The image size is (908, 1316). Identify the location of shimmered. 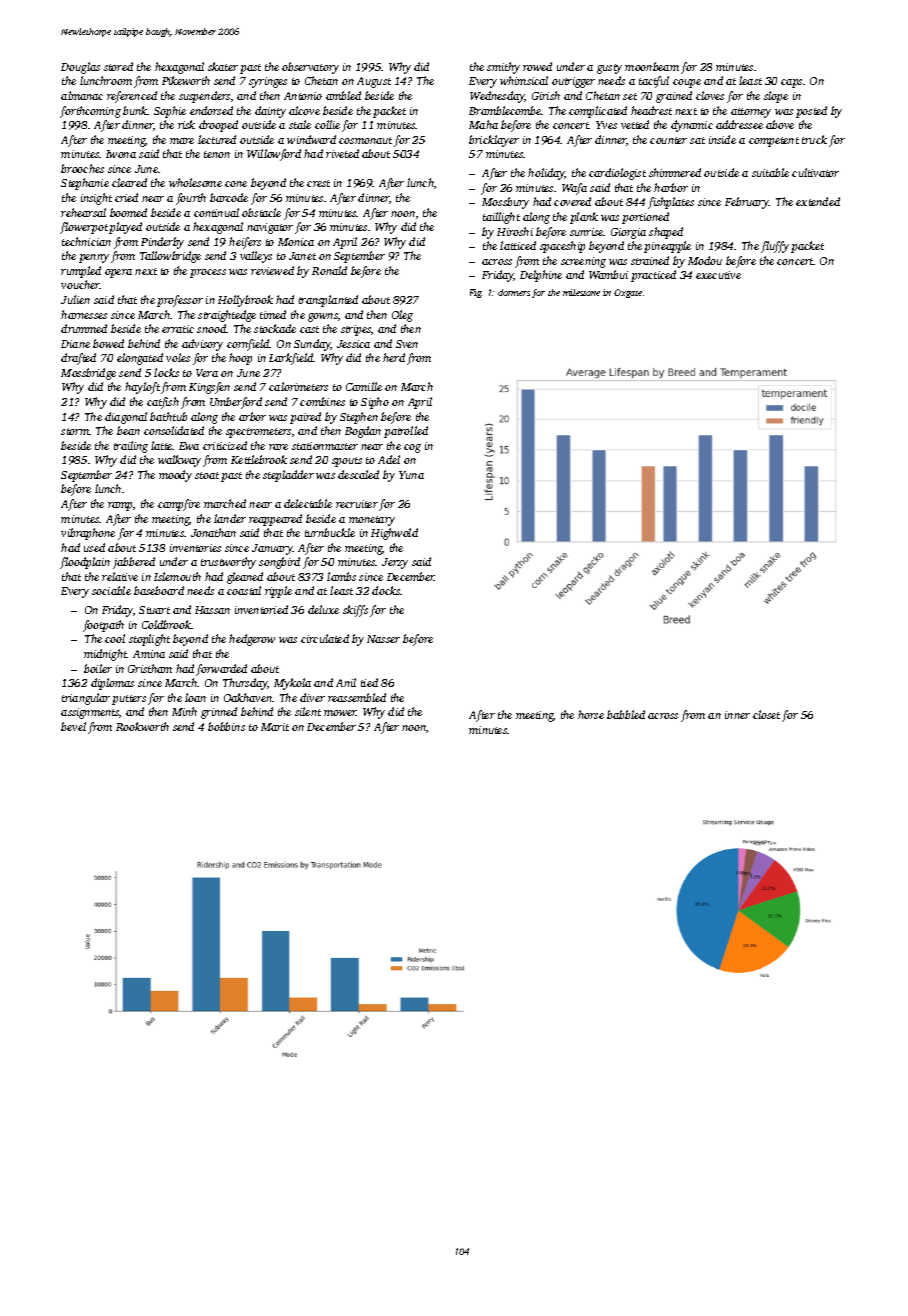
(675, 172).
